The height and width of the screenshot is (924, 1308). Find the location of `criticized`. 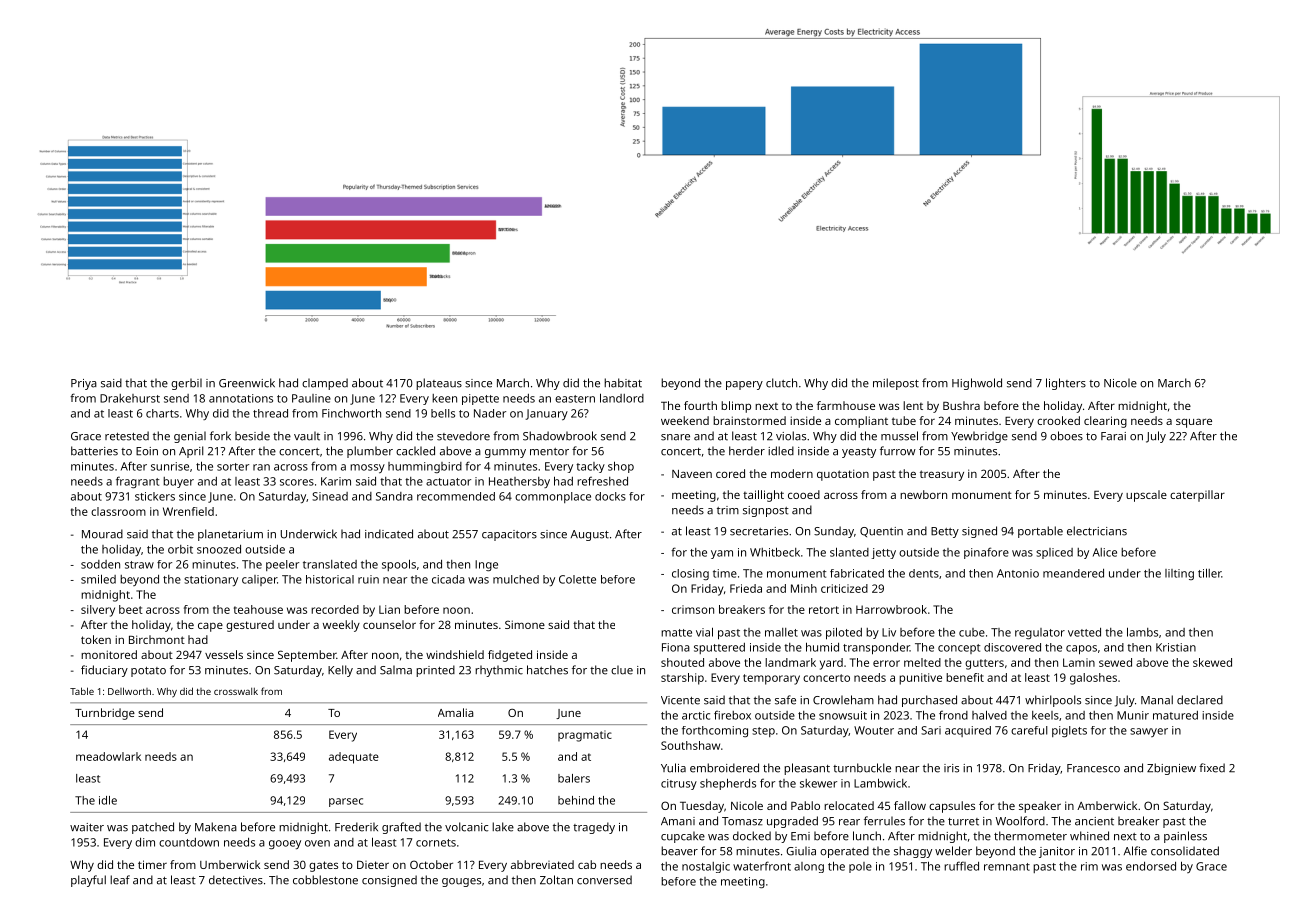

criticized is located at coordinates (844, 588).
